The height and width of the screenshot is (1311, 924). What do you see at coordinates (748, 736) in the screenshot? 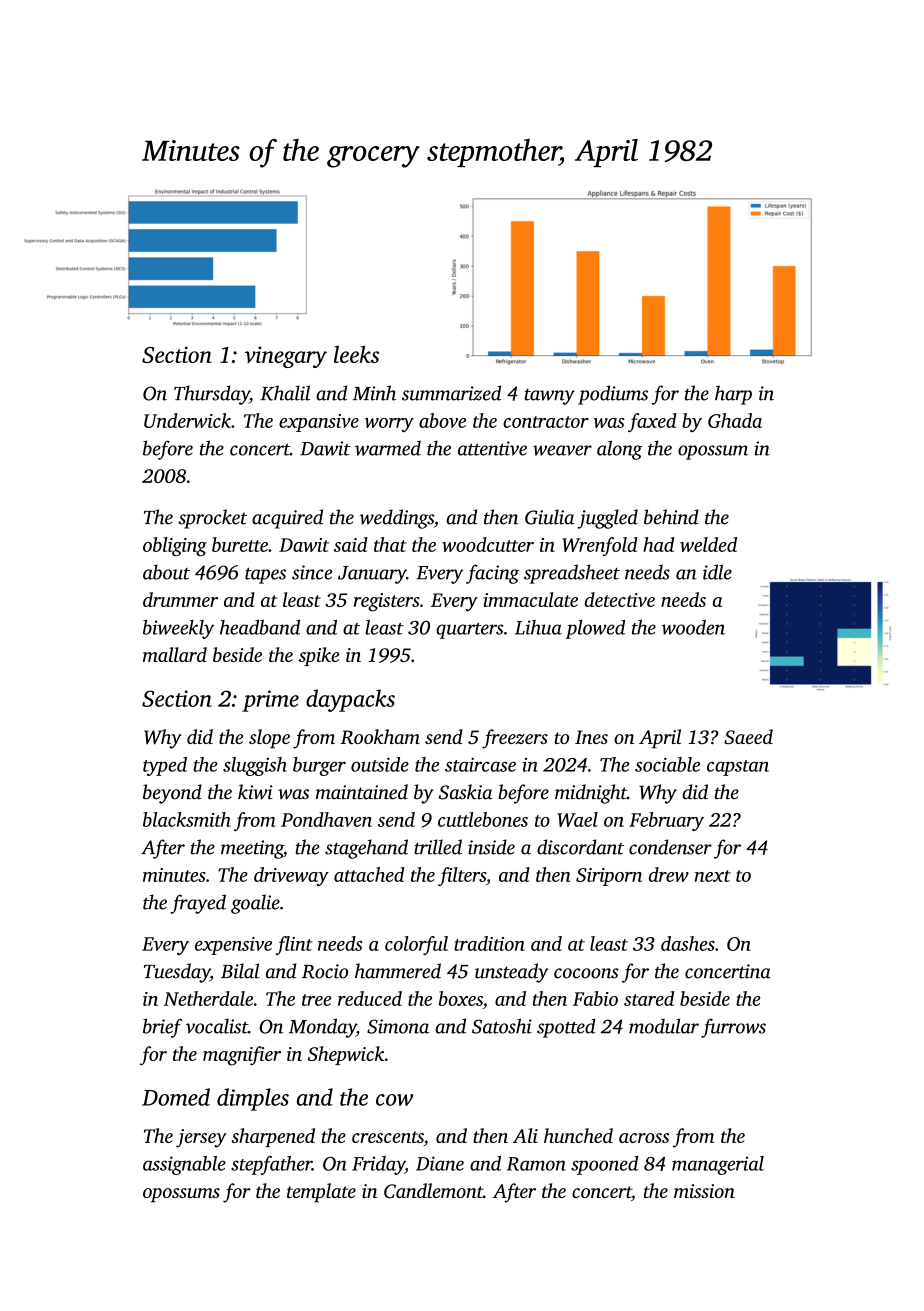
I see `Saeed` at bounding box center [748, 736].
